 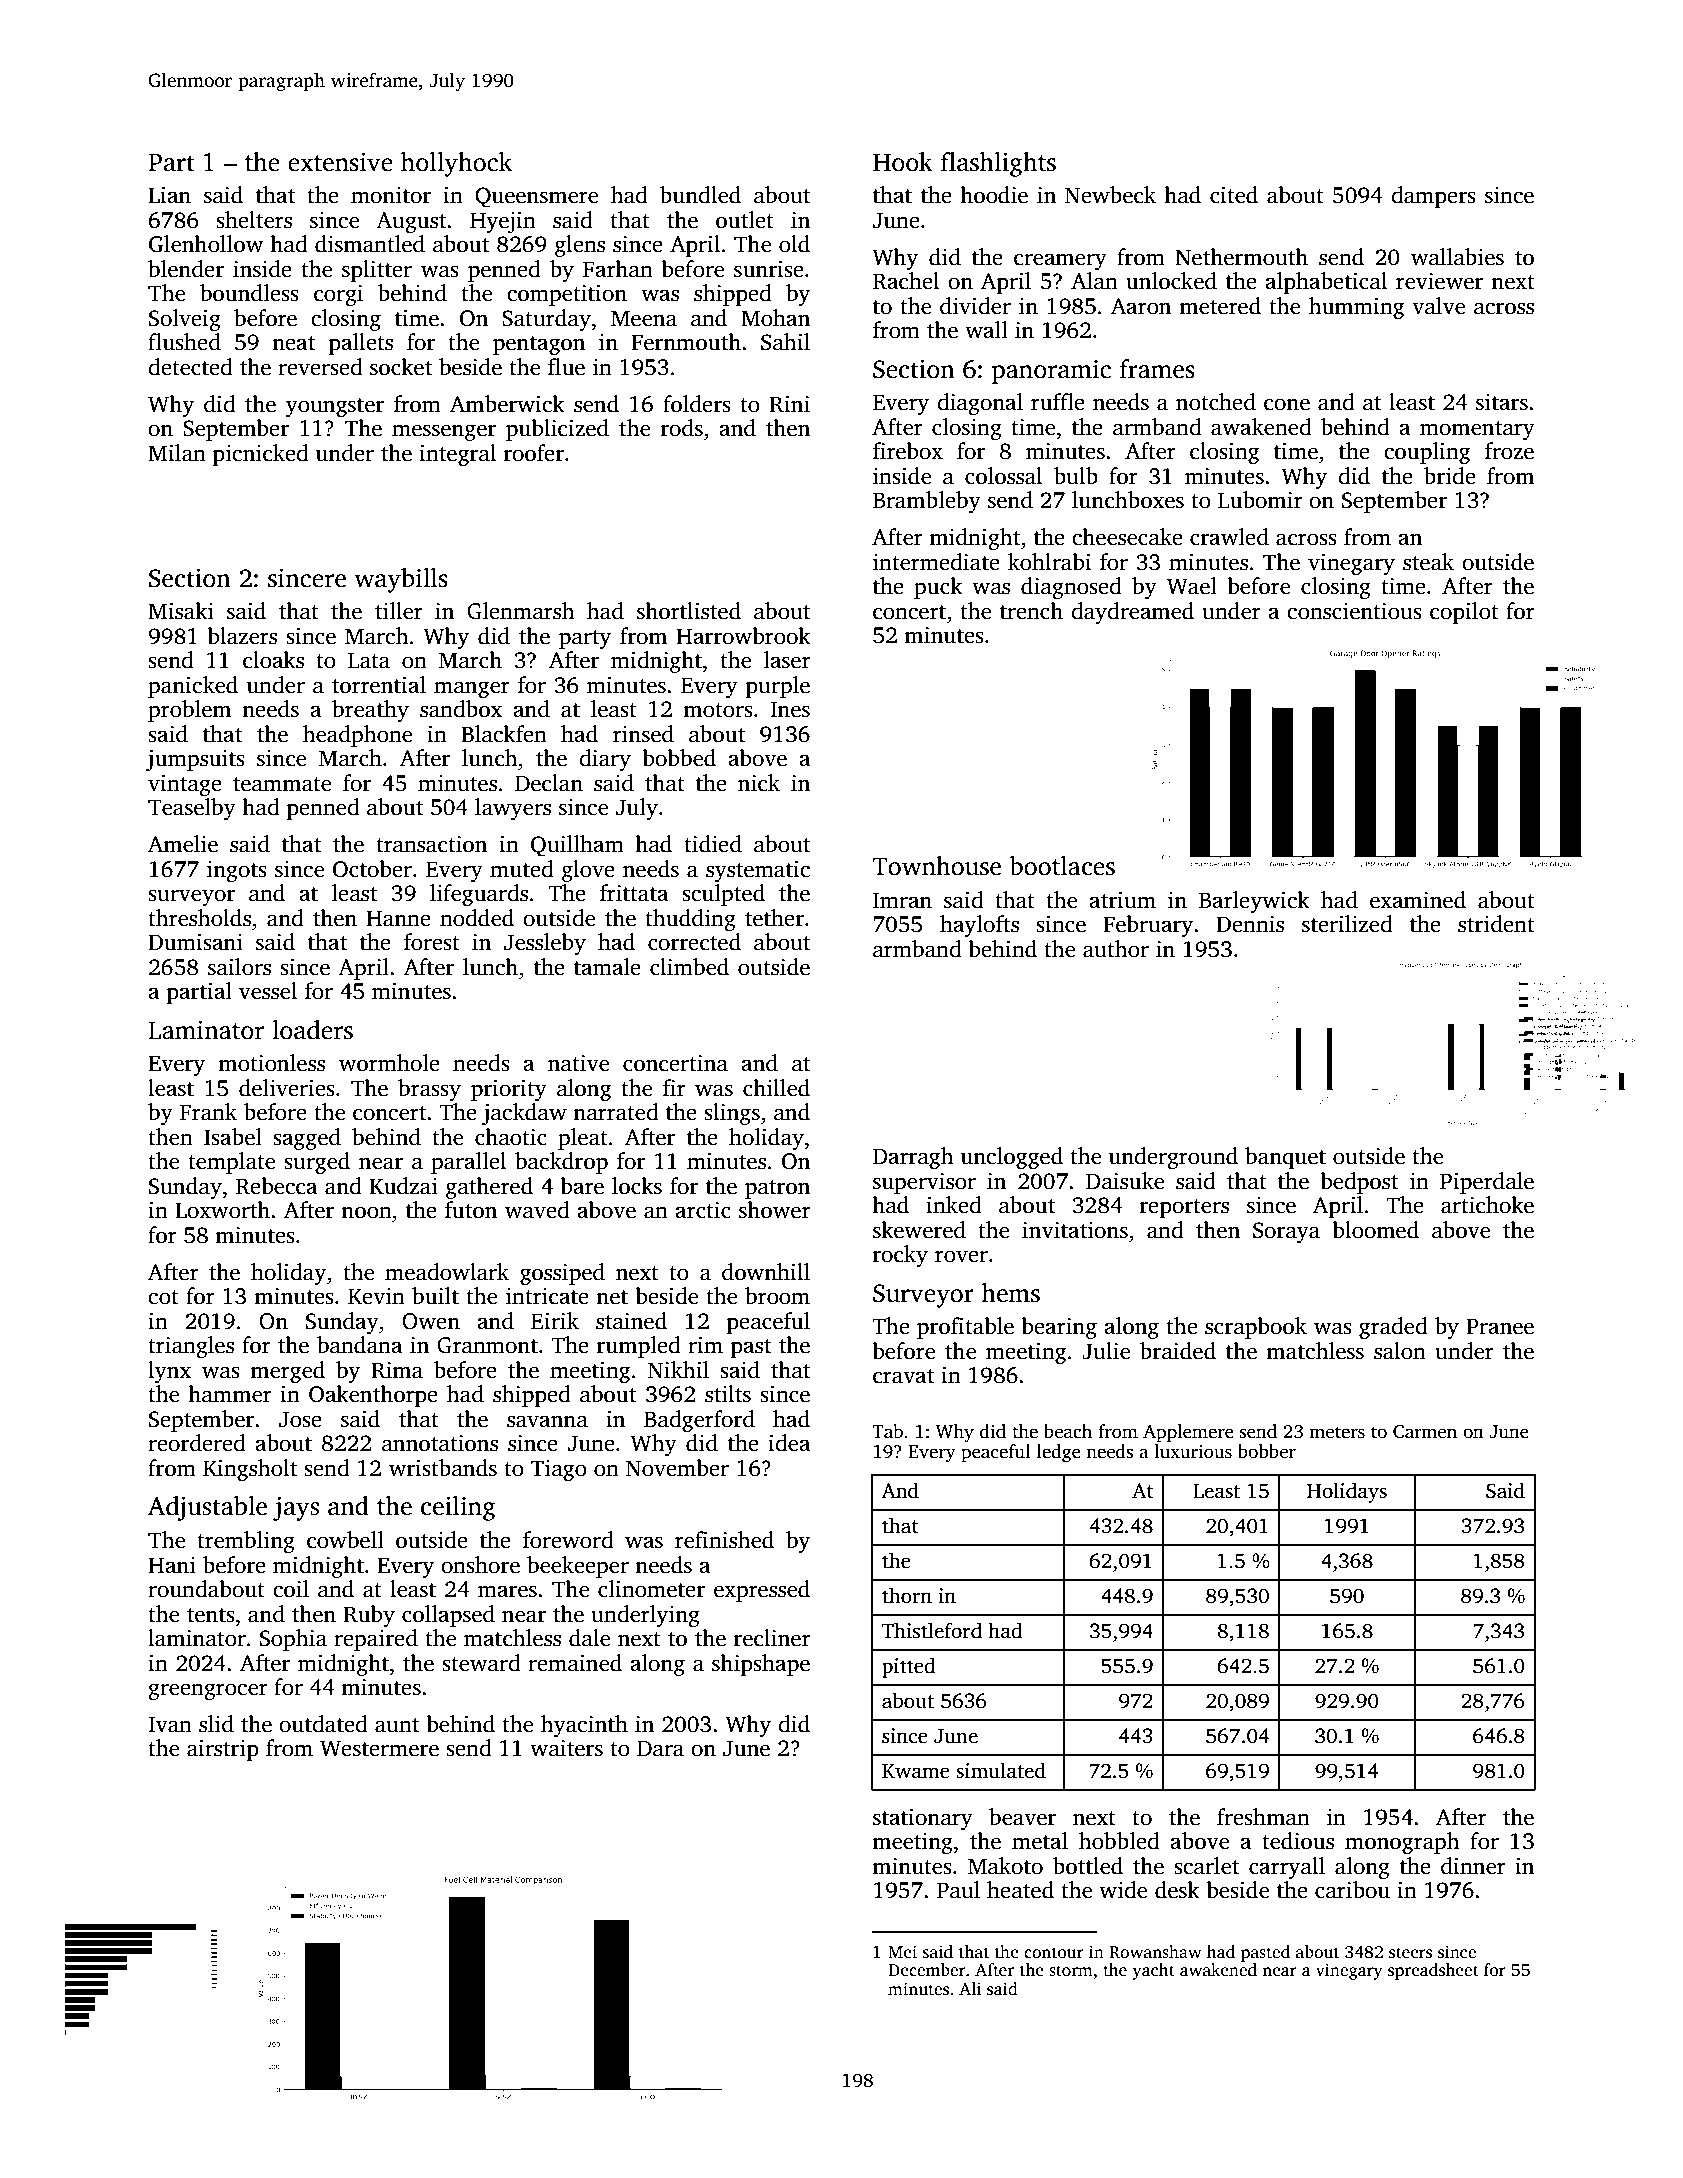 What do you see at coordinates (718, 710) in the image?
I see `motors` at bounding box center [718, 710].
